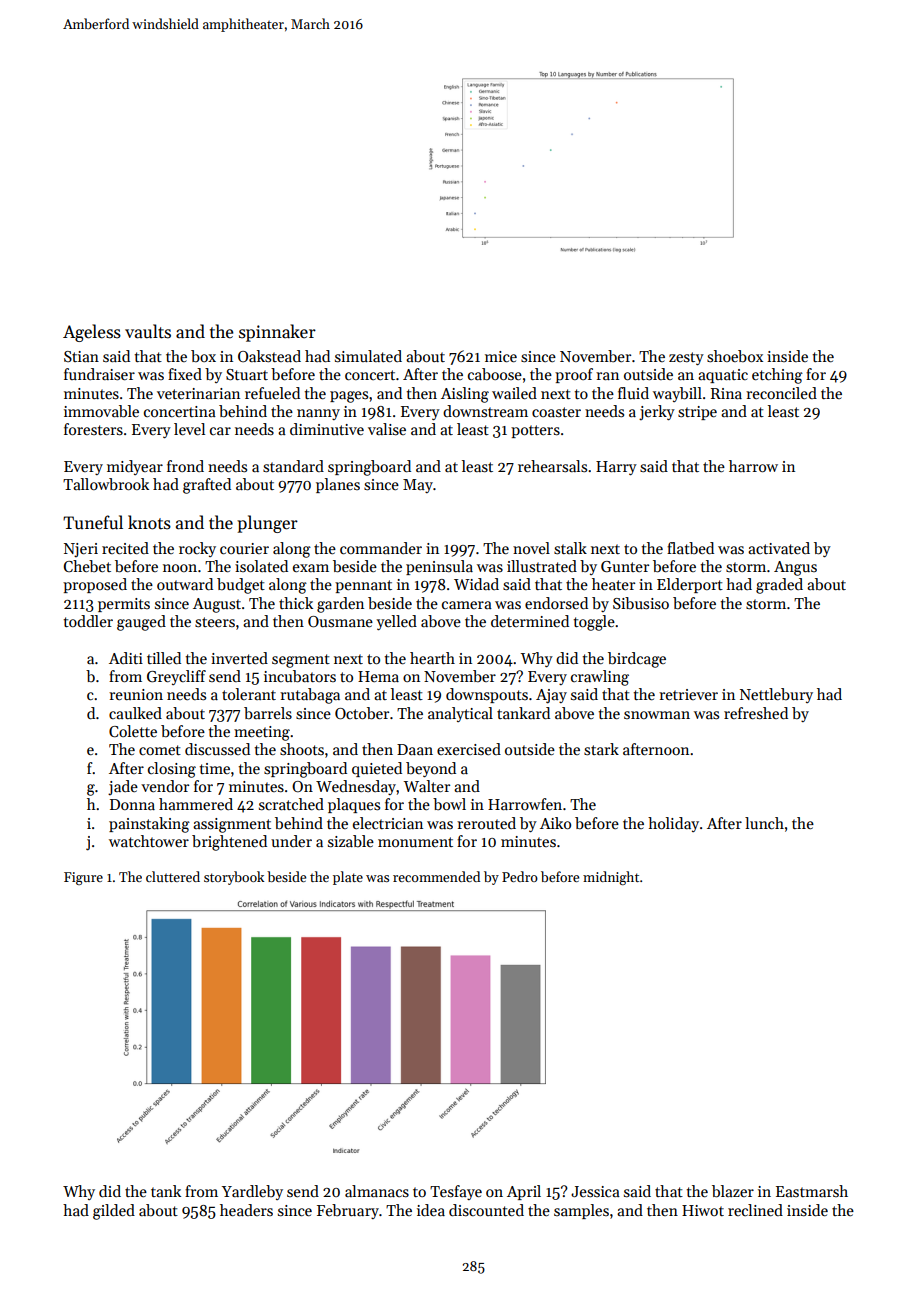 This page has height=1308, width=924. What do you see at coordinates (247, 374) in the page?
I see `Stuart` at bounding box center [247, 374].
